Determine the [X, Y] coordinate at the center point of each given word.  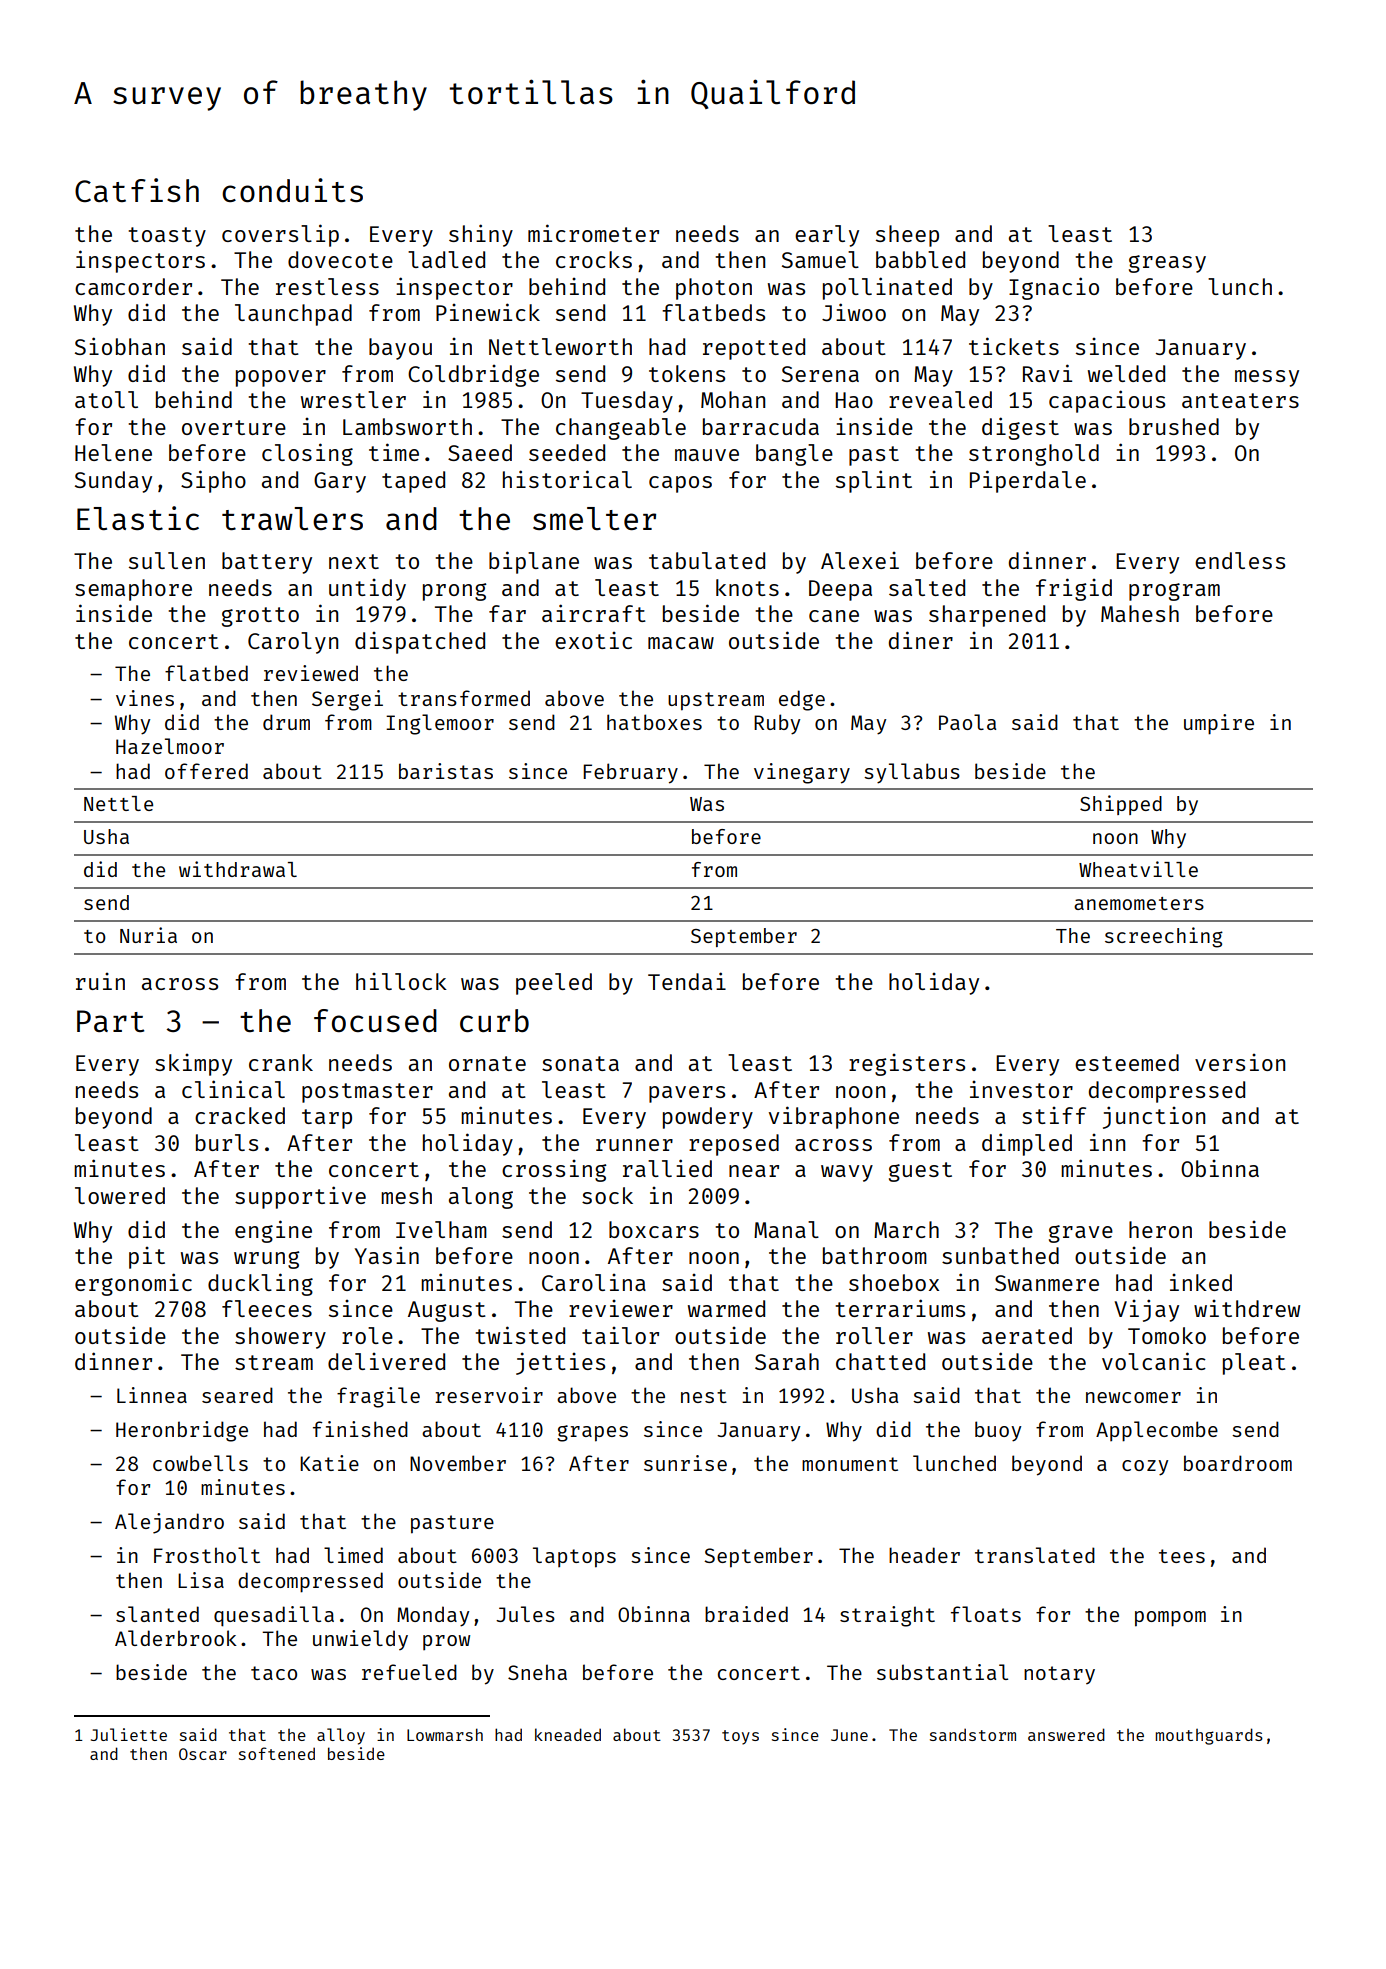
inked [1201, 1282]
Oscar [203, 1754]
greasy [1167, 264]
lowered [120, 1195]
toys [740, 1737]
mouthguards [1209, 1736]
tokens [687, 373]
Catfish [137, 190]
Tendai [687, 981]
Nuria [148, 935]
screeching [1164, 937]
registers [907, 1065]
